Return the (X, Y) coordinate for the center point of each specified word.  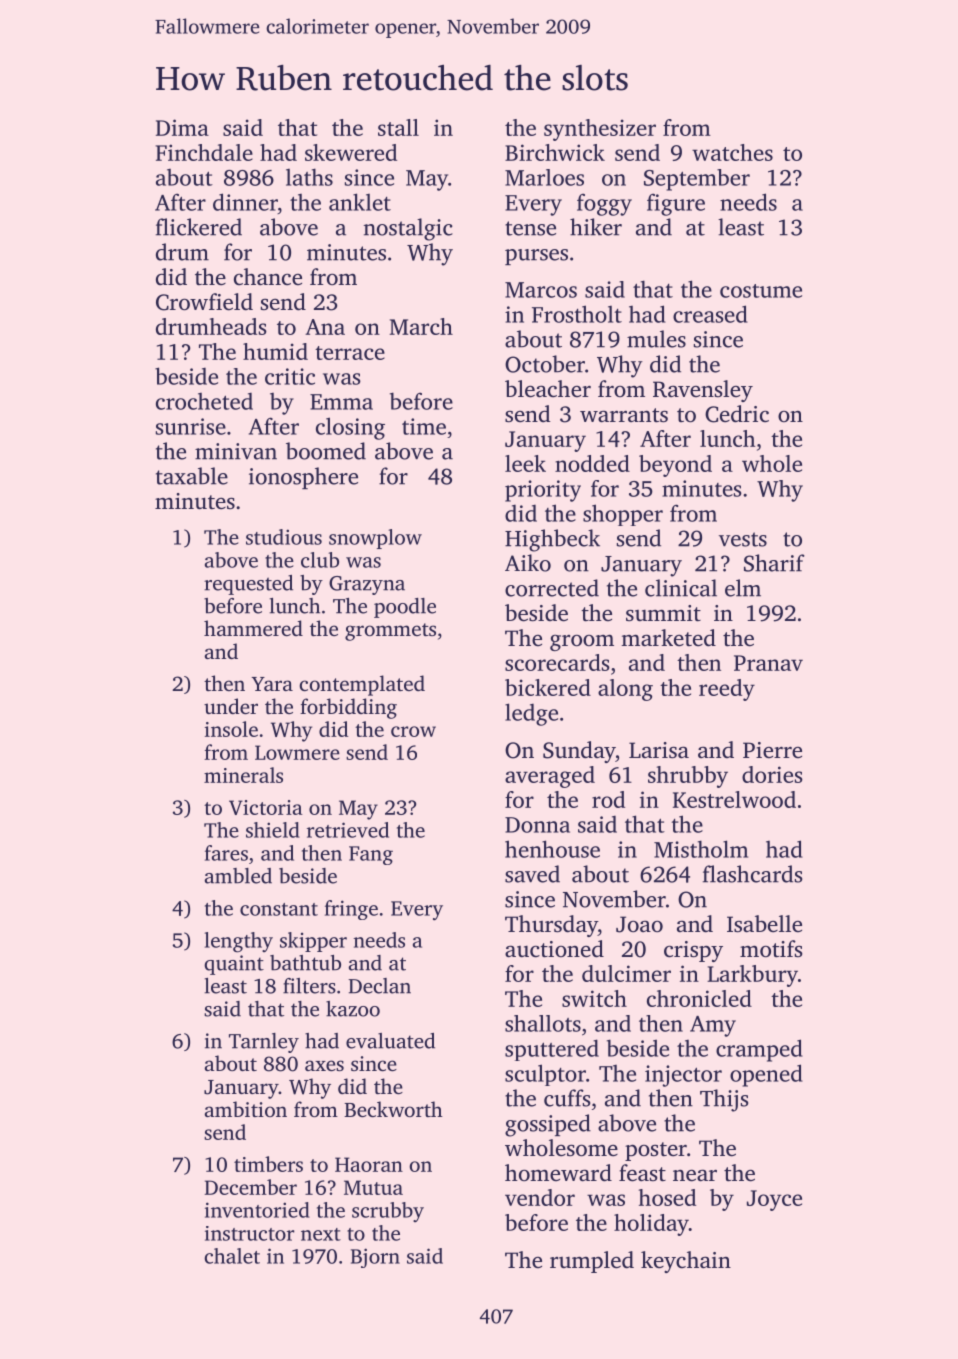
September (697, 180)
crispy (693, 951)
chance (268, 276)
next (321, 1234)
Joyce (774, 1200)
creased (710, 314)
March (421, 326)
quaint (234, 965)
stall (398, 127)
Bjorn (375, 1258)
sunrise (191, 426)
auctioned (554, 949)
